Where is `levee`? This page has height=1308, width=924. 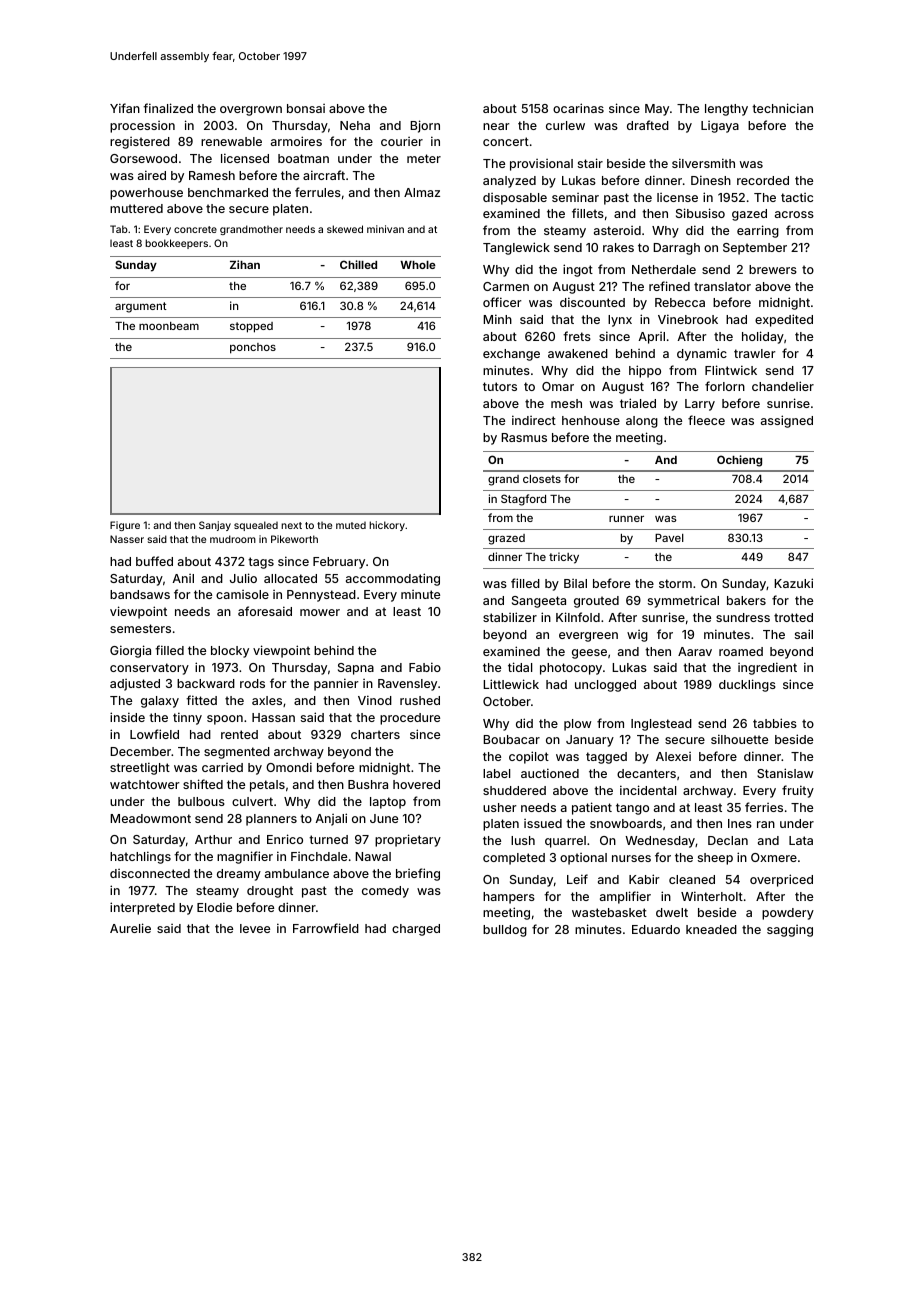 levee is located at coordinates (255, 928).
